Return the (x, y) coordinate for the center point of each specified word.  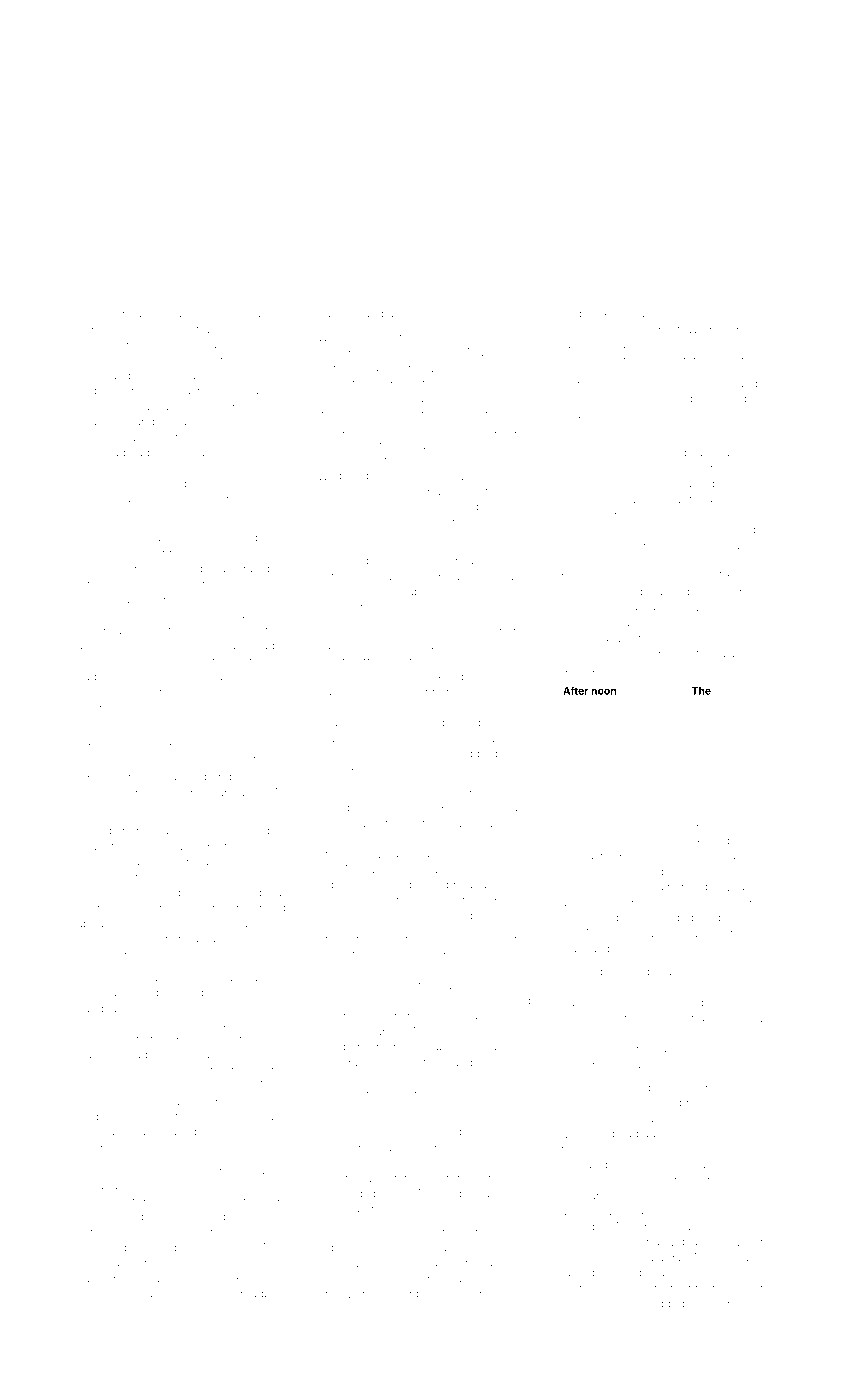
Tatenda (580, 1272)
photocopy (477, 401)
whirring (364, 1295)
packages (102, 1280)
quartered (629, 383)
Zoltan (93, 553)
